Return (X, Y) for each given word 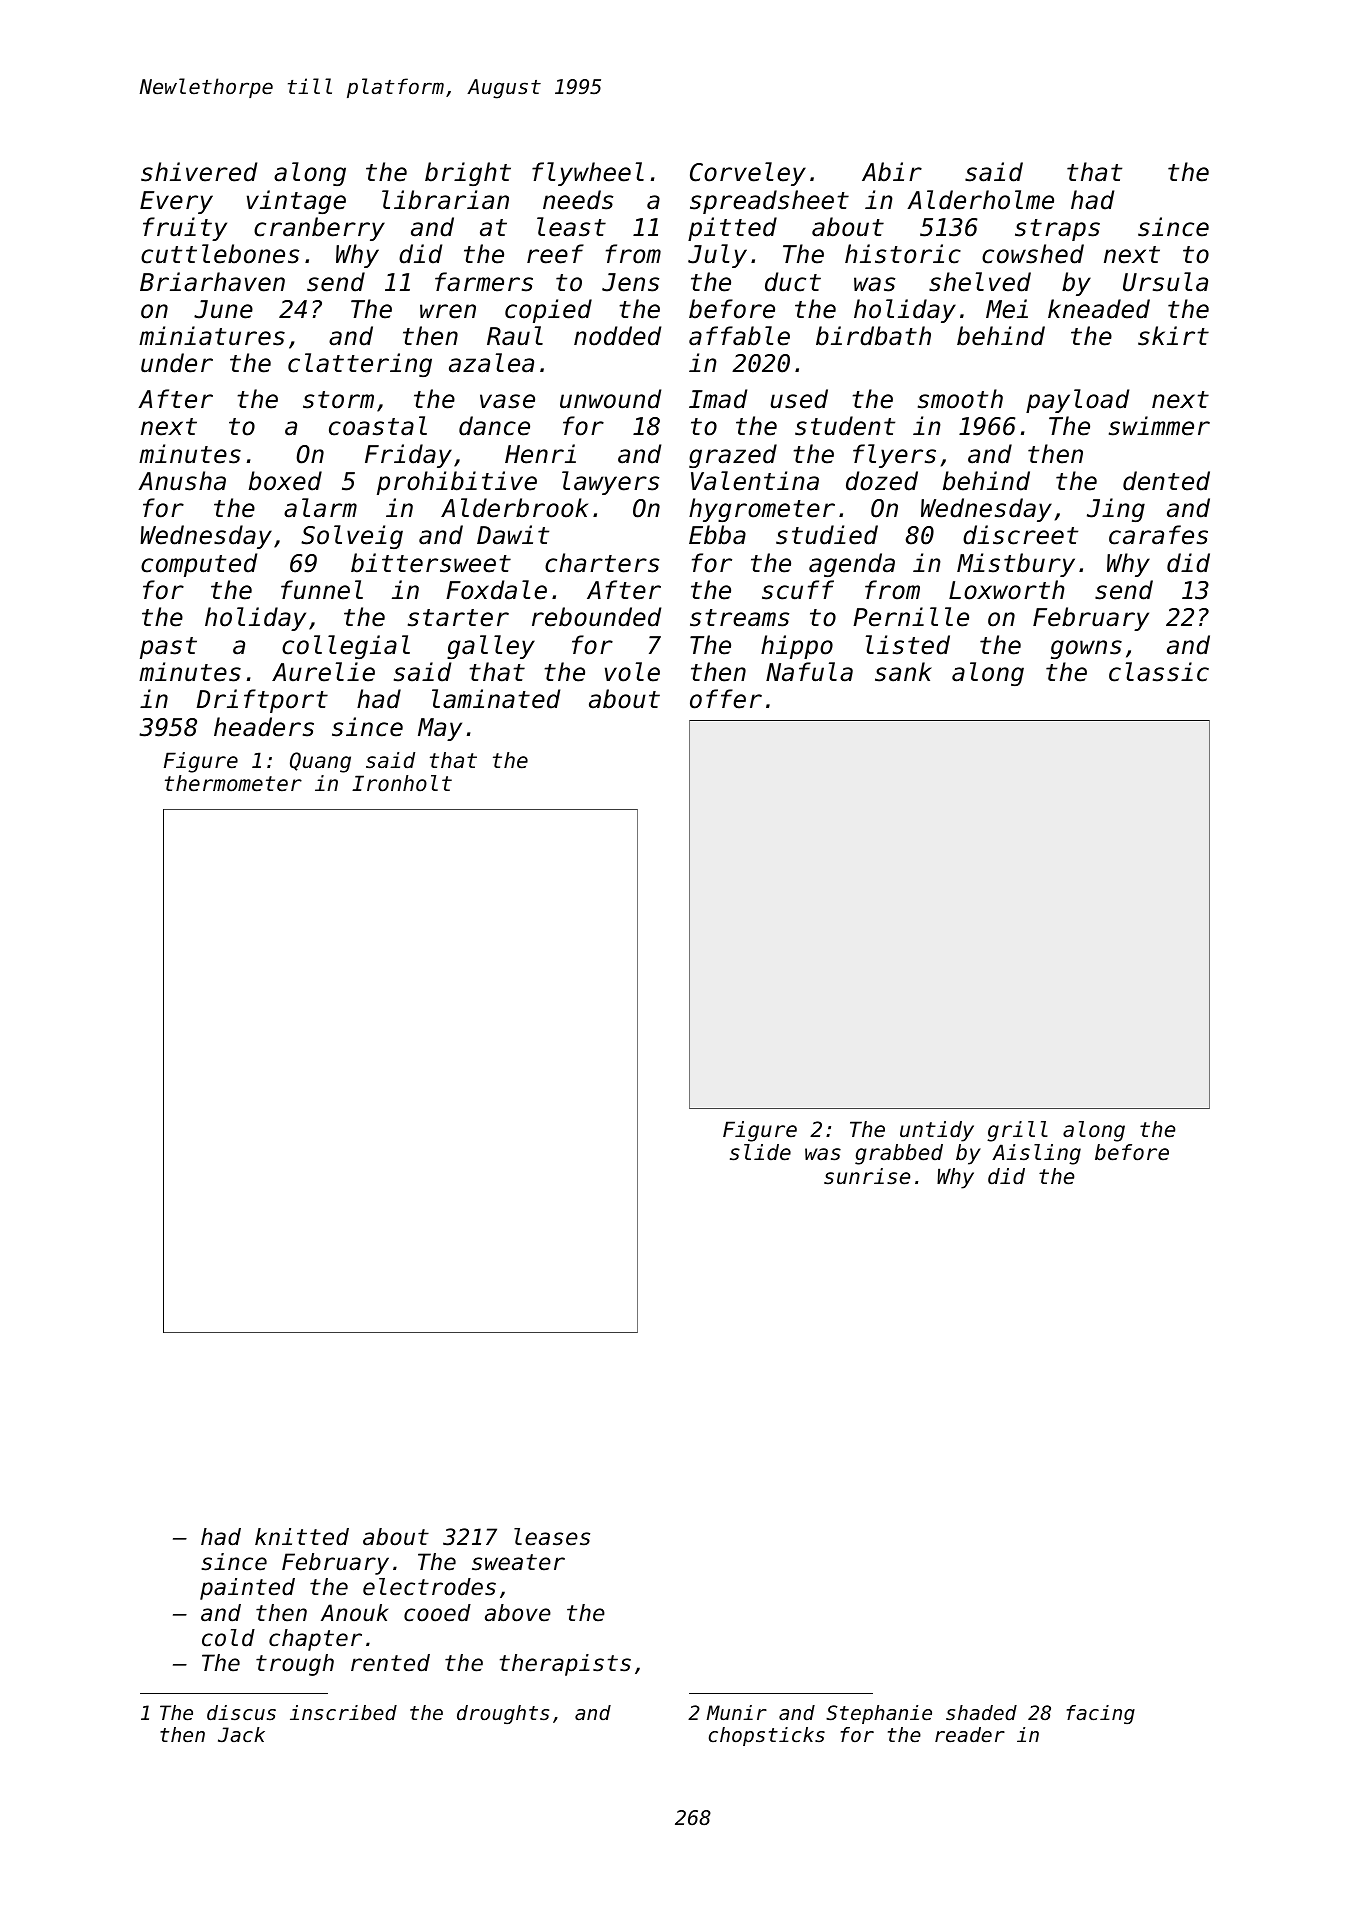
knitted (302, 1537)
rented (390, 1663)
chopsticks (767, 1736)
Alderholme (980, 200)
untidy (937, 1131)
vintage (296, 202)
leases (552, 1537)
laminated (496, 699)
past (168, 648)
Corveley (748, 174)
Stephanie (879, 1714)
